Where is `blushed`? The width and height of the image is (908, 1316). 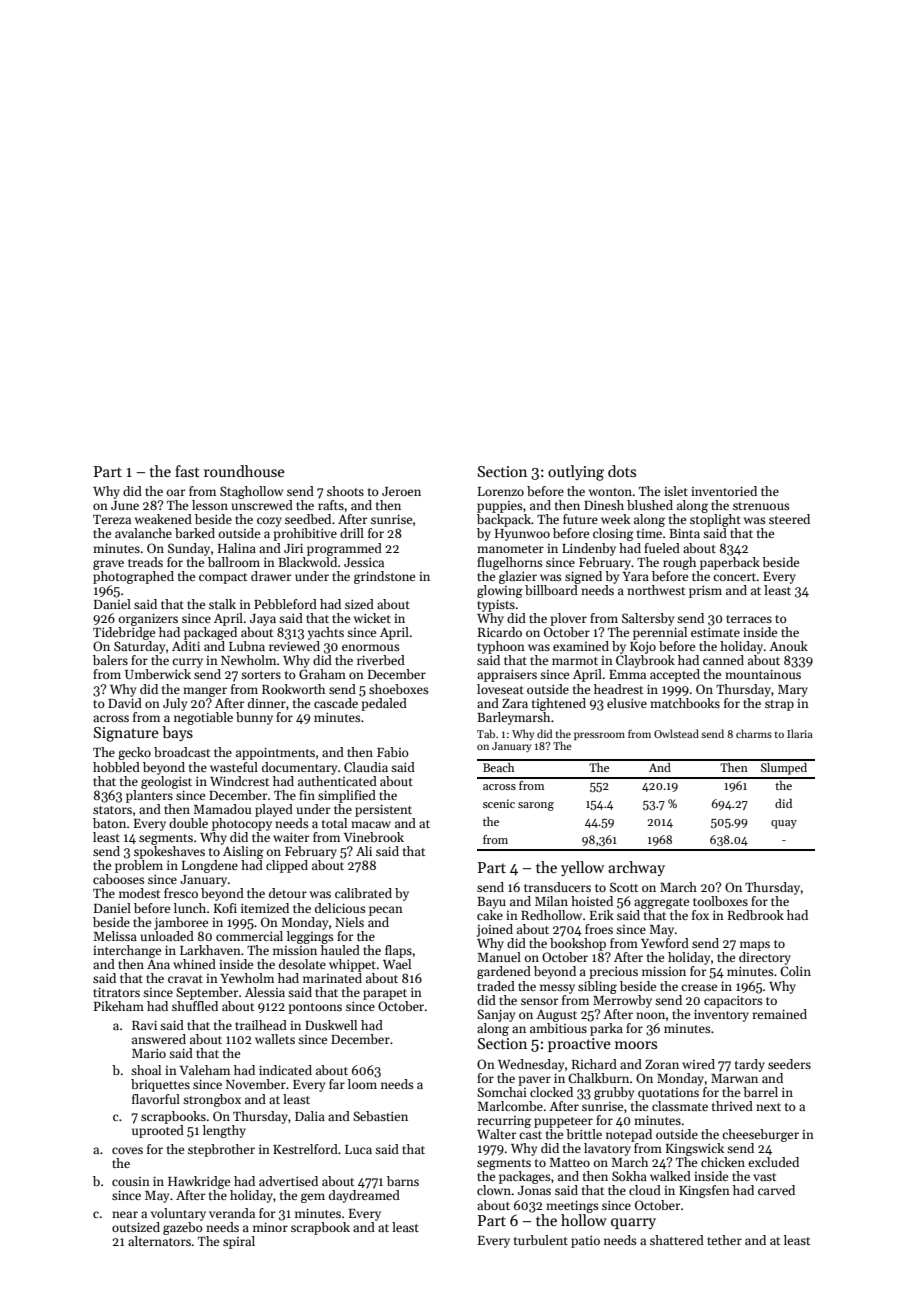
blushed is located at coordinates (650, 505).
